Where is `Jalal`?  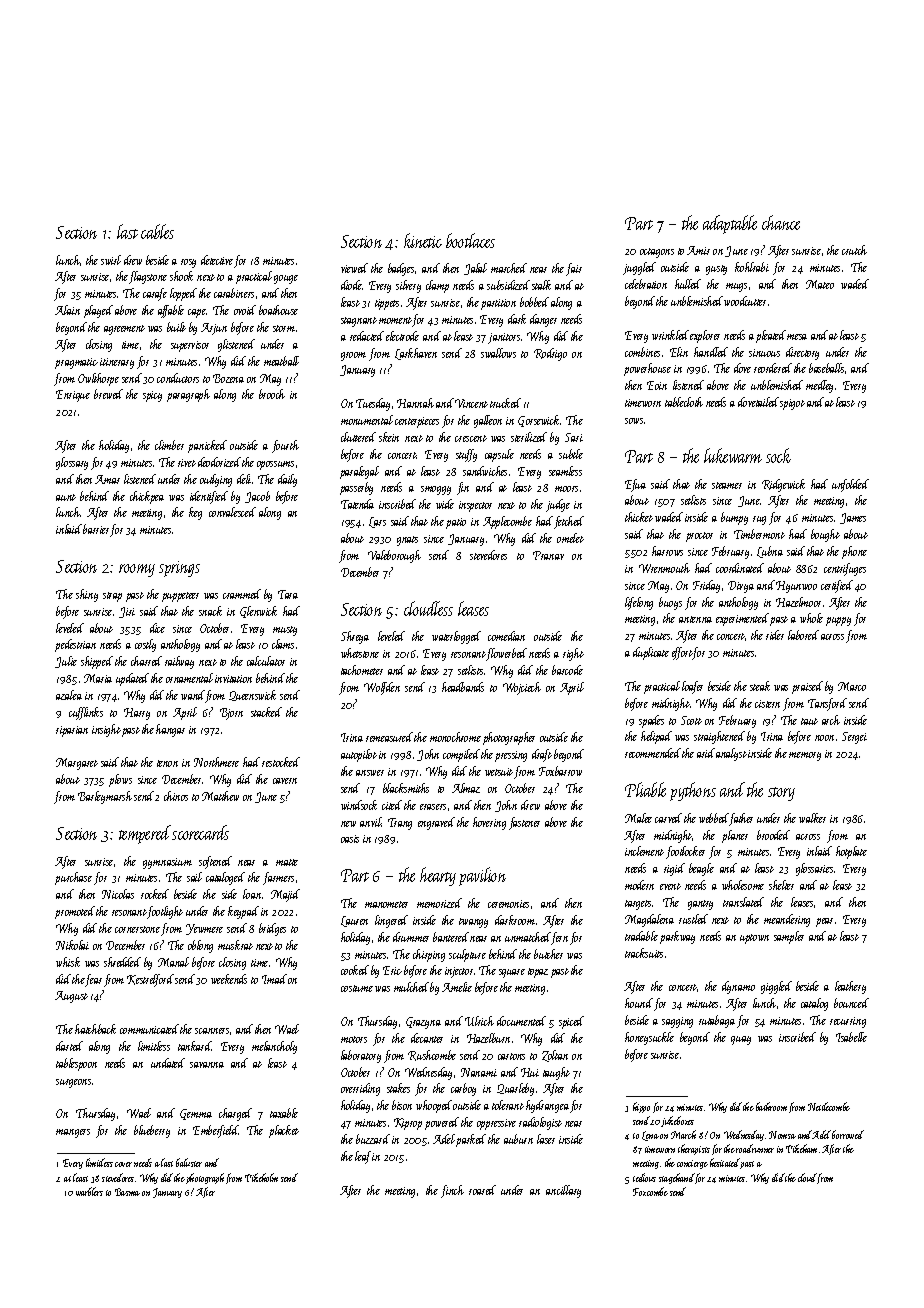
Jalal is located at coordinates (475, 269).
